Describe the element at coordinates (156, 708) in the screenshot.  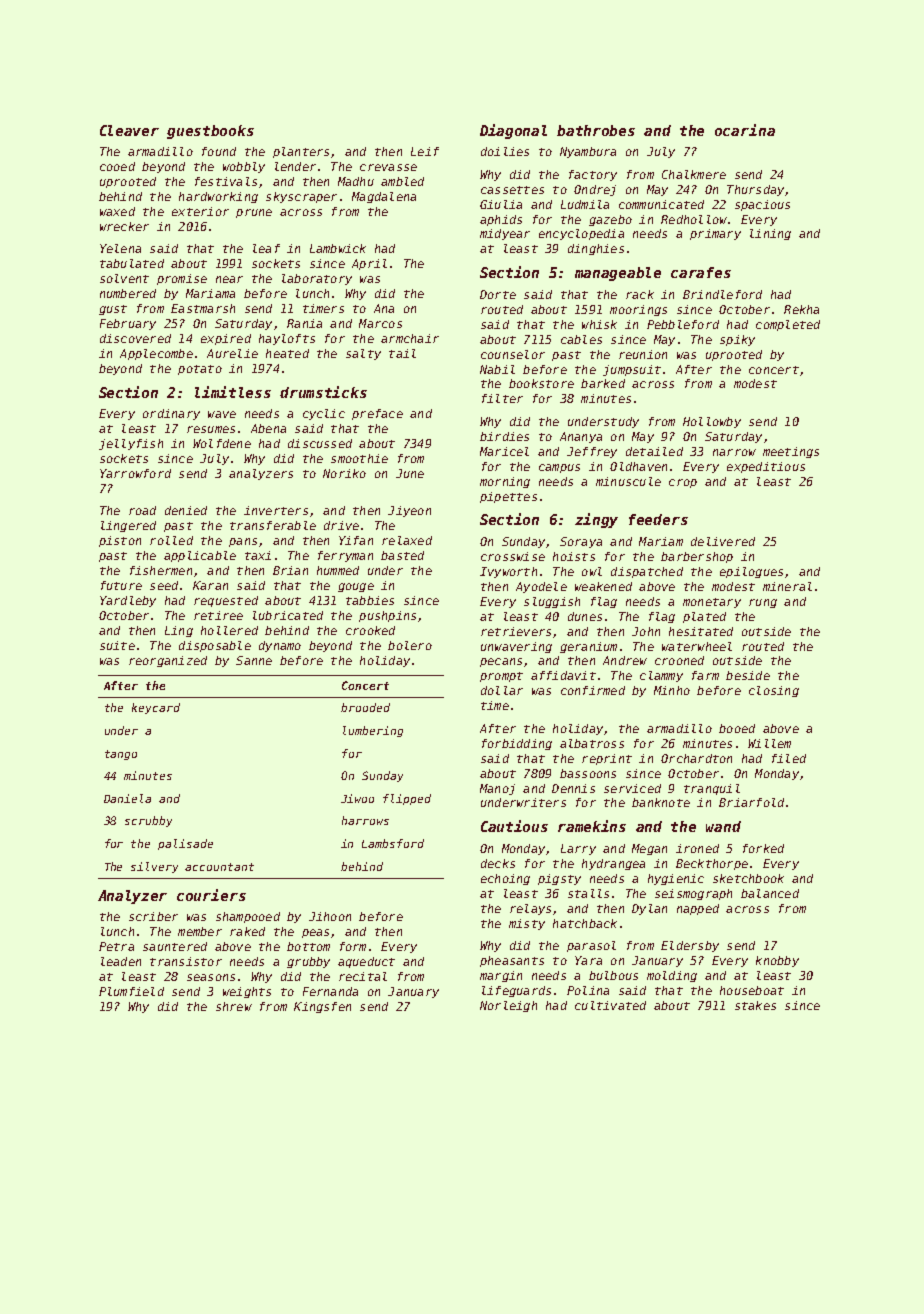
I see `keycard` at that location.
